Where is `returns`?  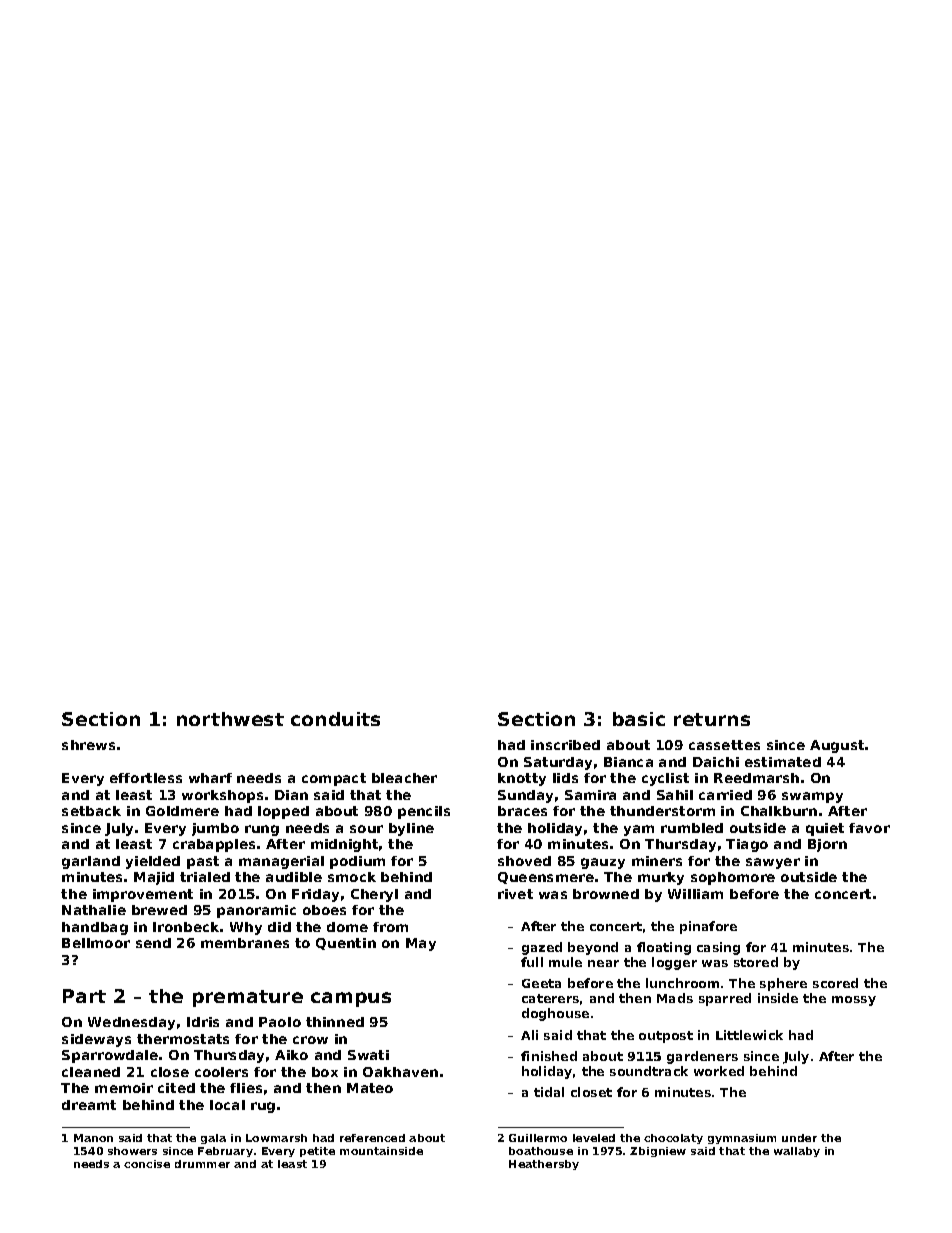 returns is located at coordinates (712, 719).
